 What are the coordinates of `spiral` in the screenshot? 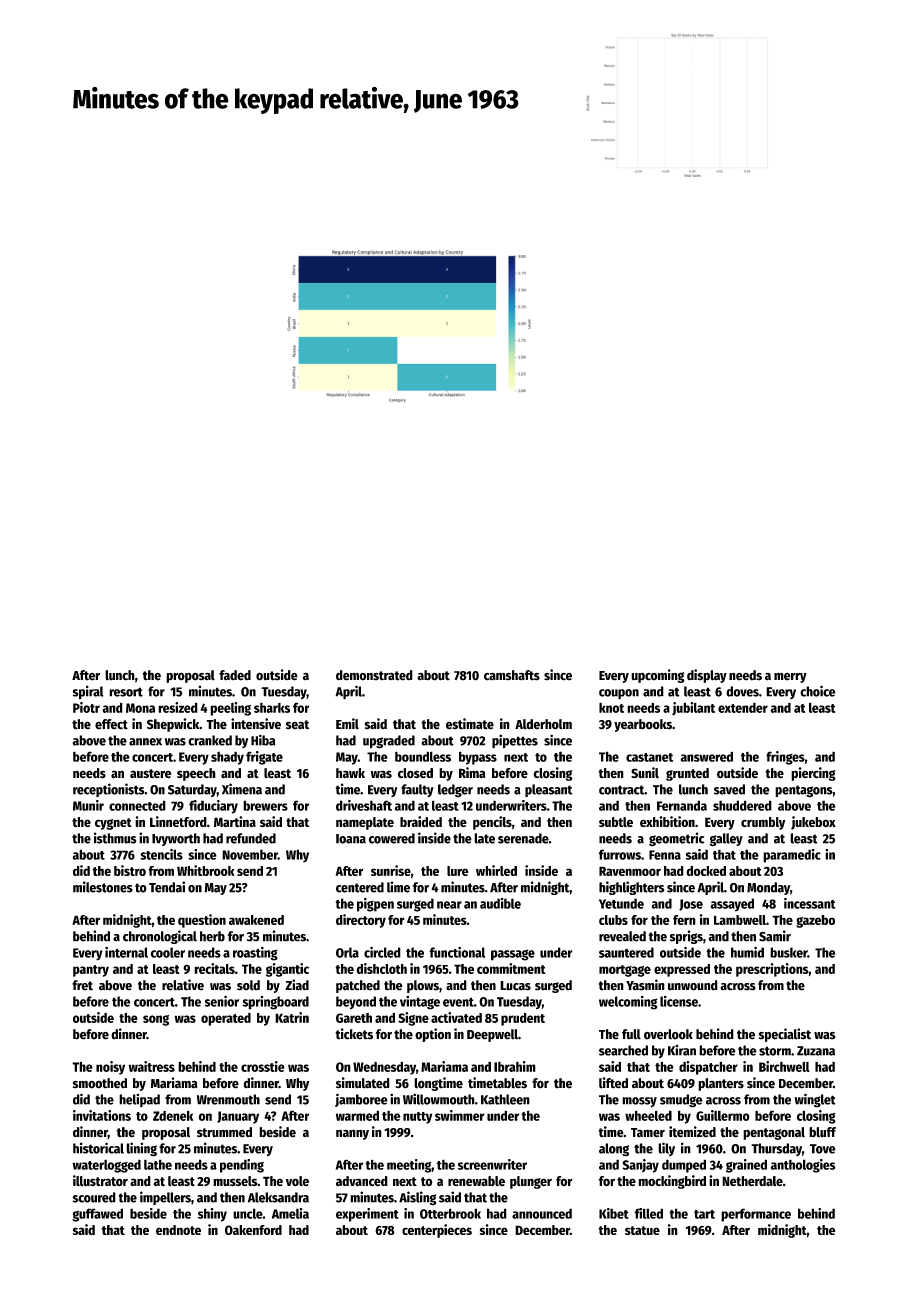 It's located at (88, 692).
